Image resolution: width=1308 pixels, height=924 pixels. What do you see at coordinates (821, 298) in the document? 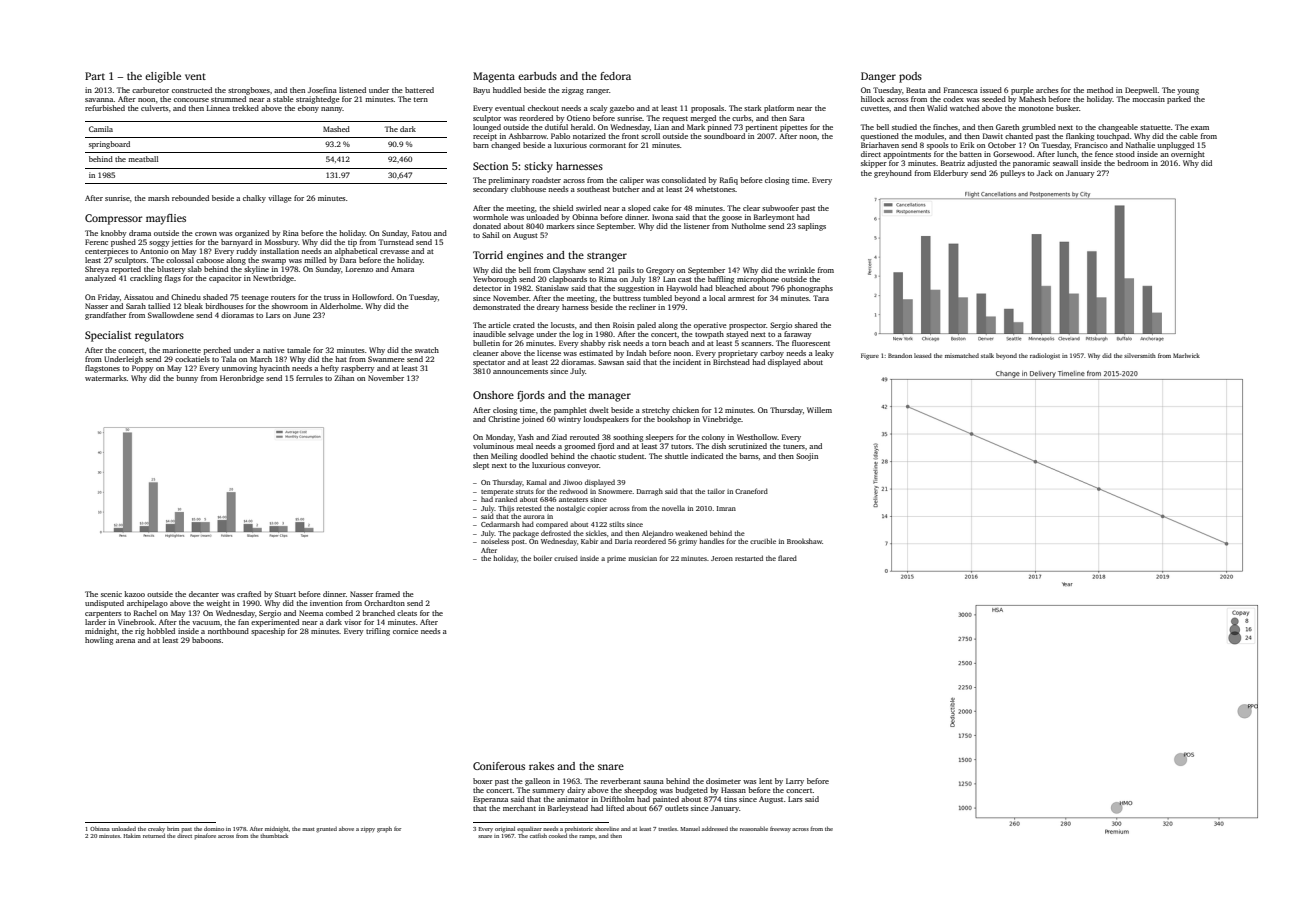
I see `Tara` at bounding box center [821, 298].
